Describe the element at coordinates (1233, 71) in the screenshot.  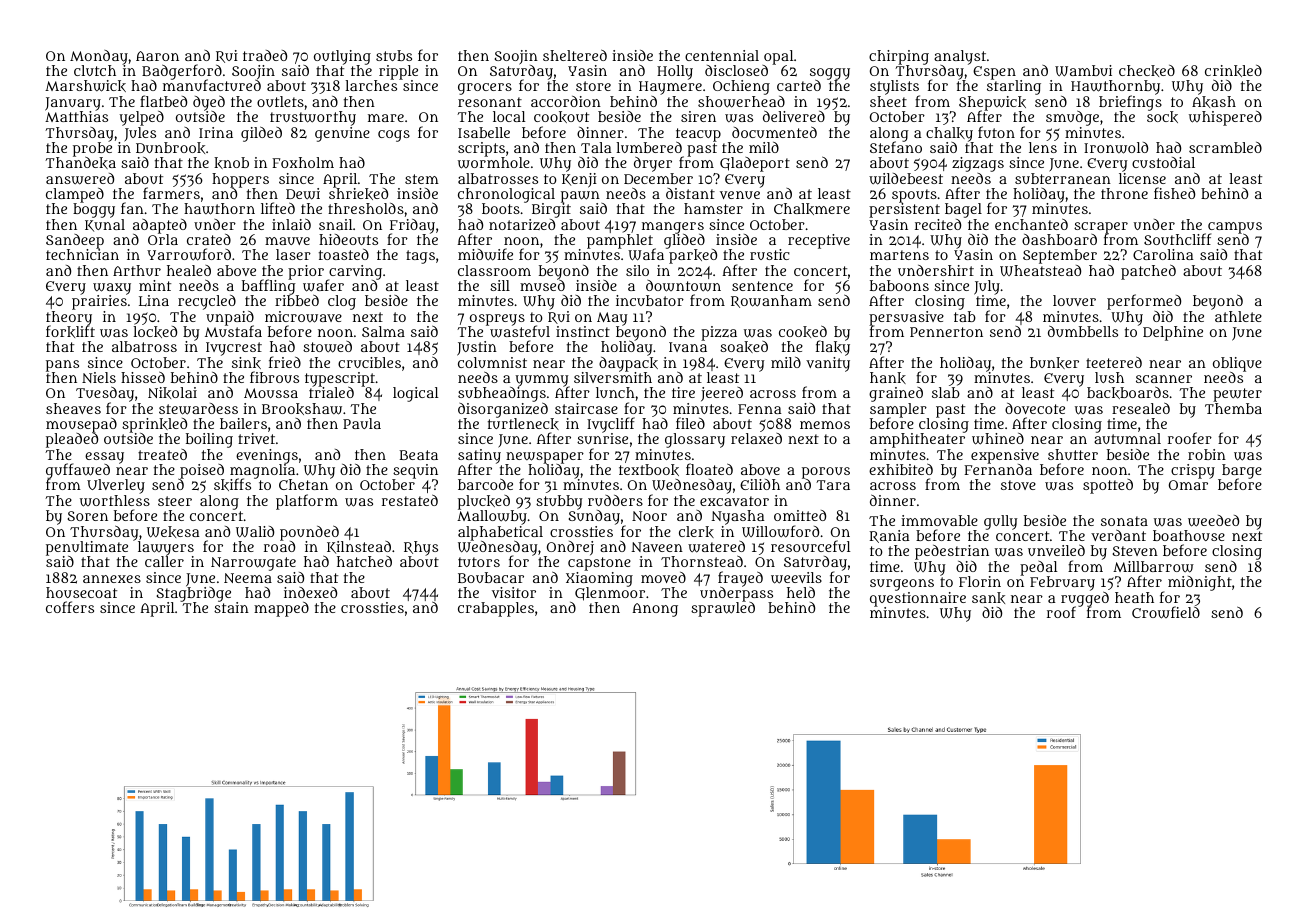
I see `crinkled` at that location.
